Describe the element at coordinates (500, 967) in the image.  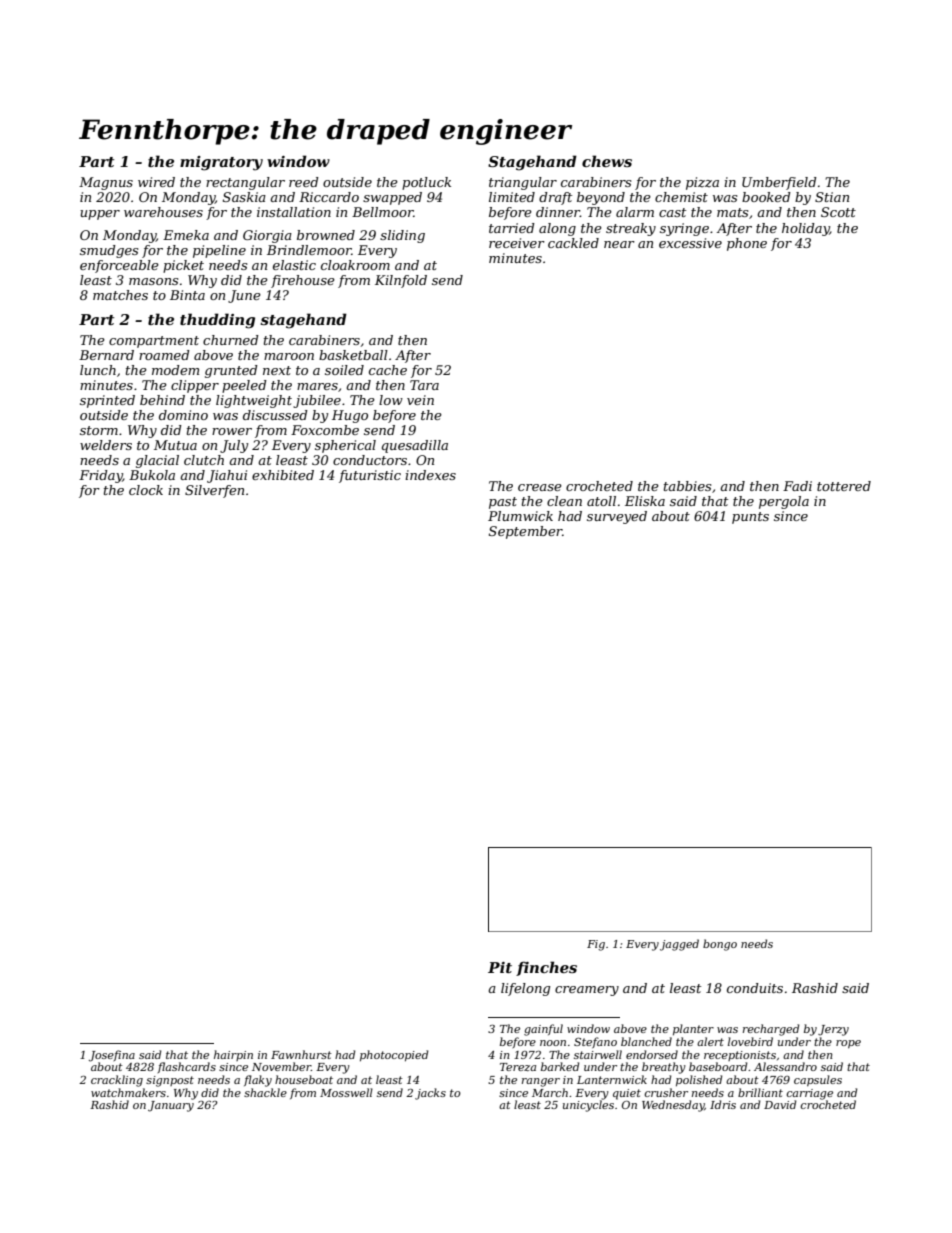
I see `Pit` at that location.
